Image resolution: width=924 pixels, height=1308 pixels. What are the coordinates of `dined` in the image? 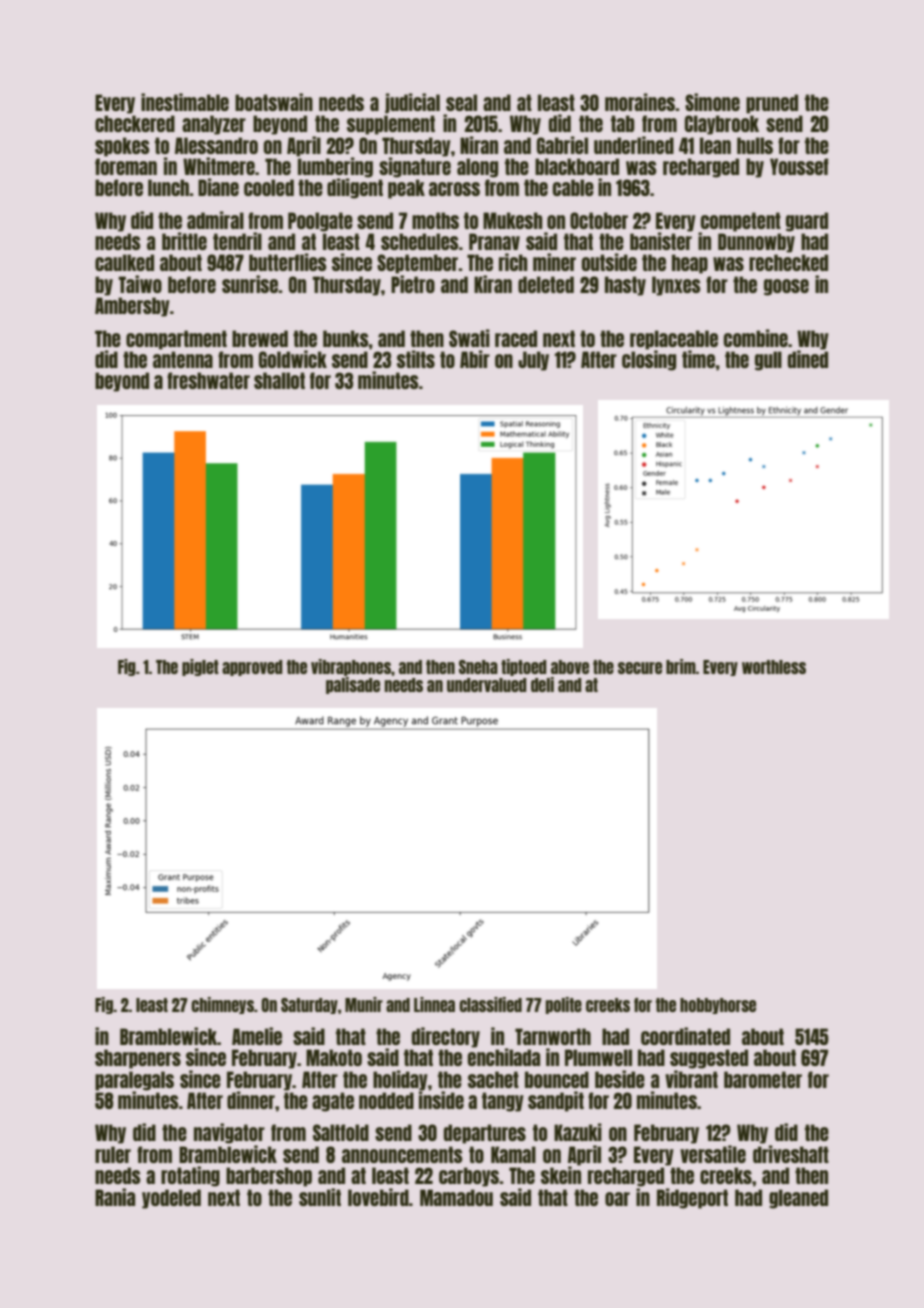 It's located at (808, 359).
